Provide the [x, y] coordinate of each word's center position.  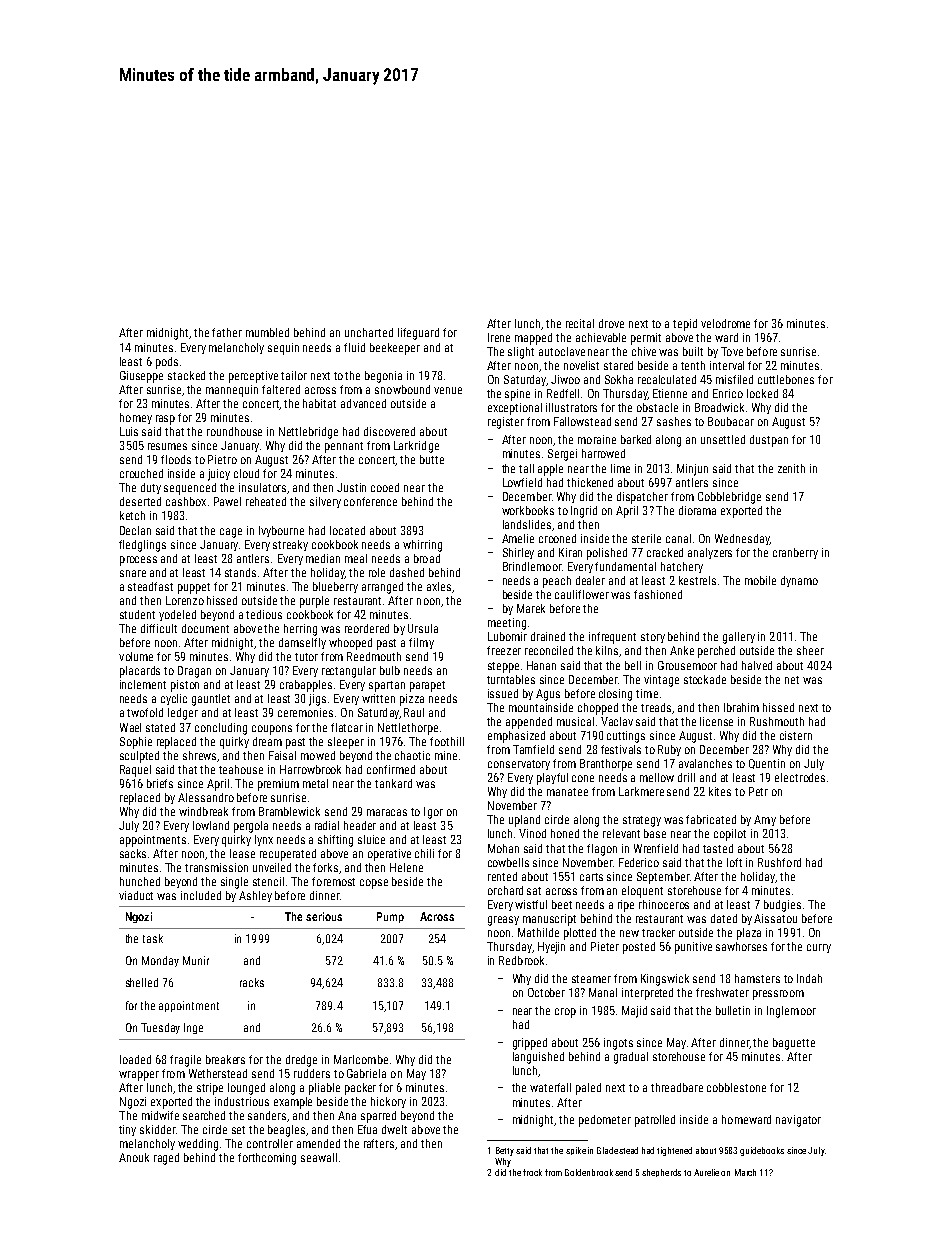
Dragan [194, 672]
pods [167, 363]
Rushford [779, 862]
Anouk [134, 1157]
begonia [383, 377]
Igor [433, 813]
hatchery [682, 567]
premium [278, 785]
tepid [685, 325]
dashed [407, 572]
